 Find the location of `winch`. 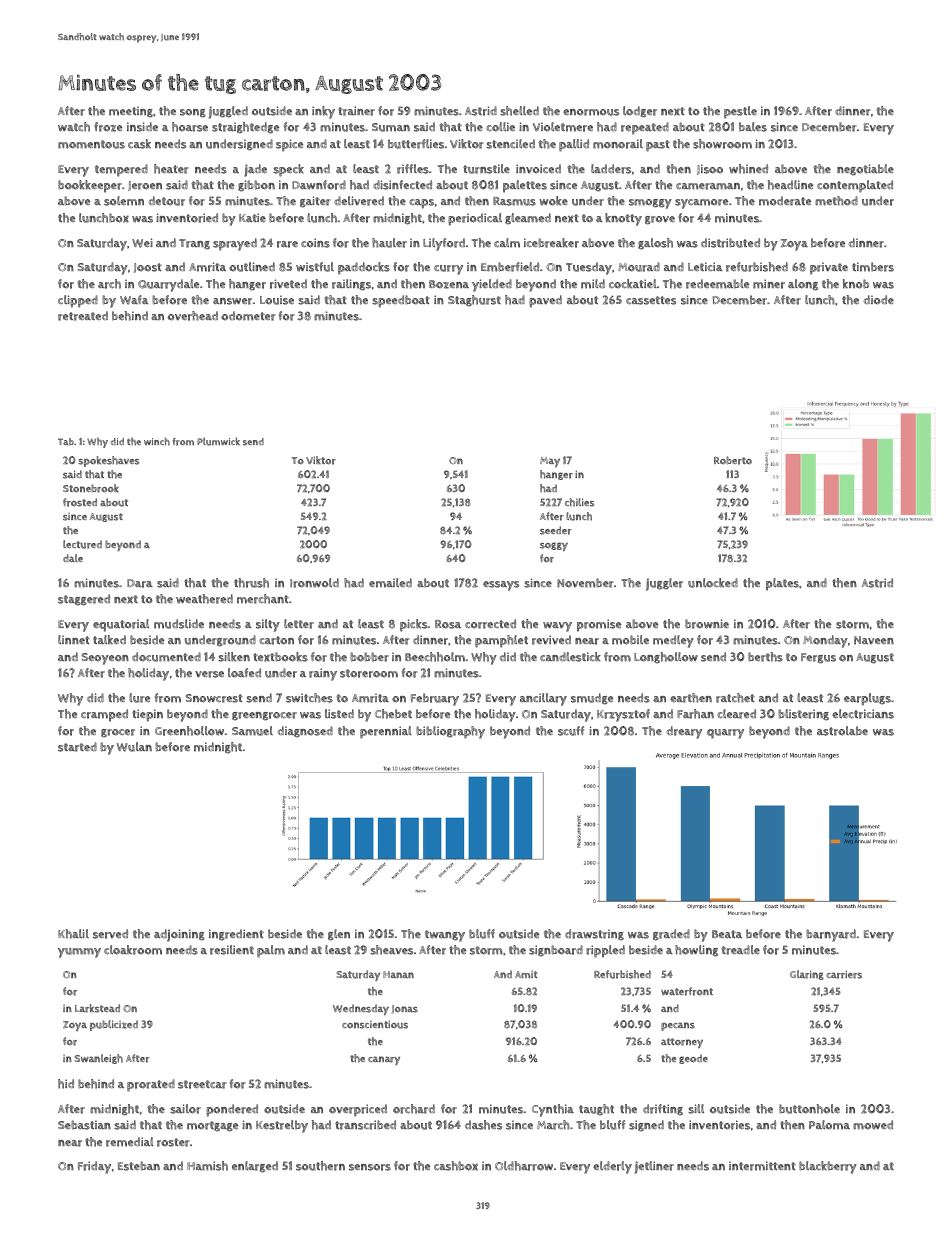

winch is located at coordinates (157, 441).
